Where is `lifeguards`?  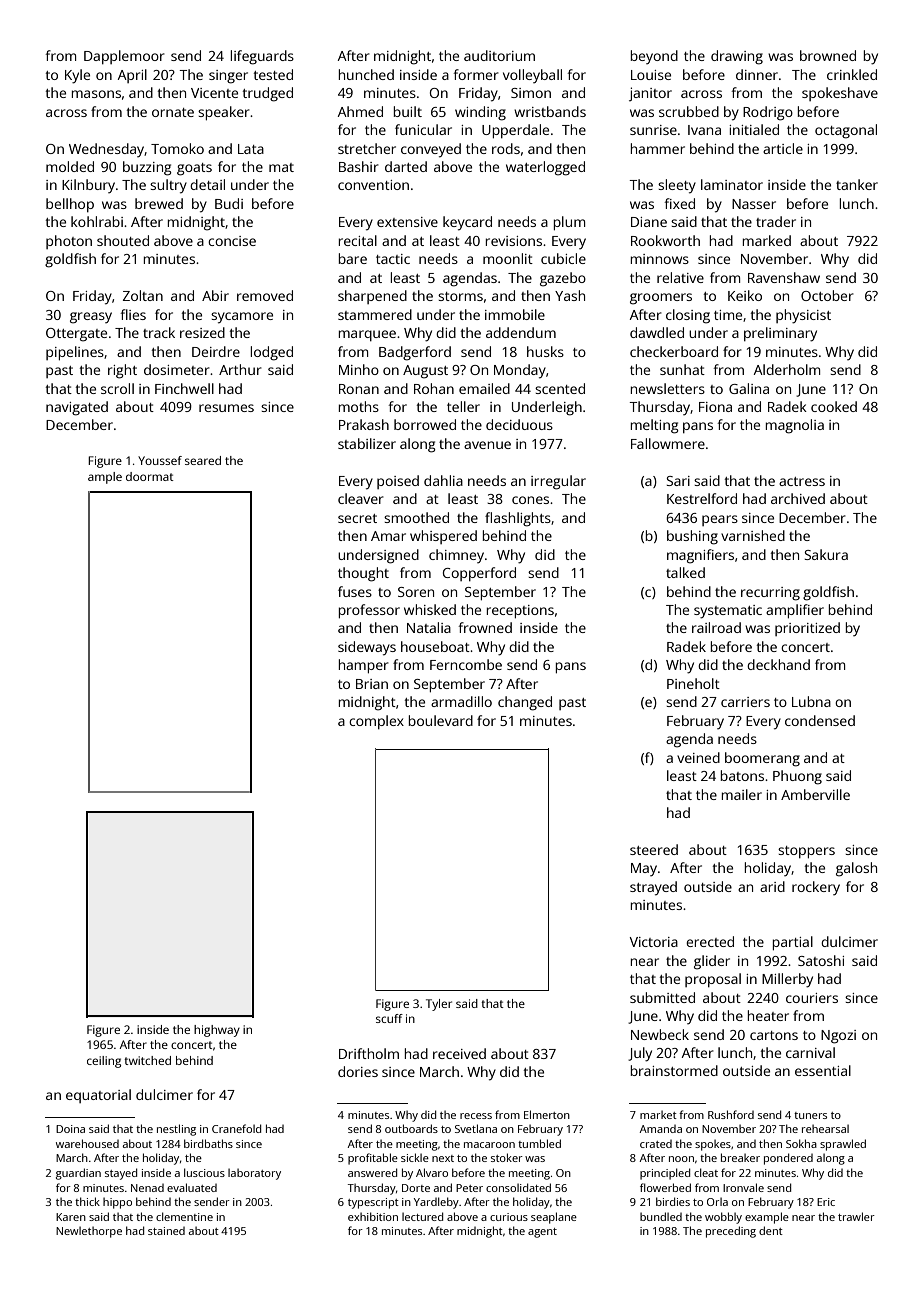
lifeguards is located at coordinates (262, 57).
